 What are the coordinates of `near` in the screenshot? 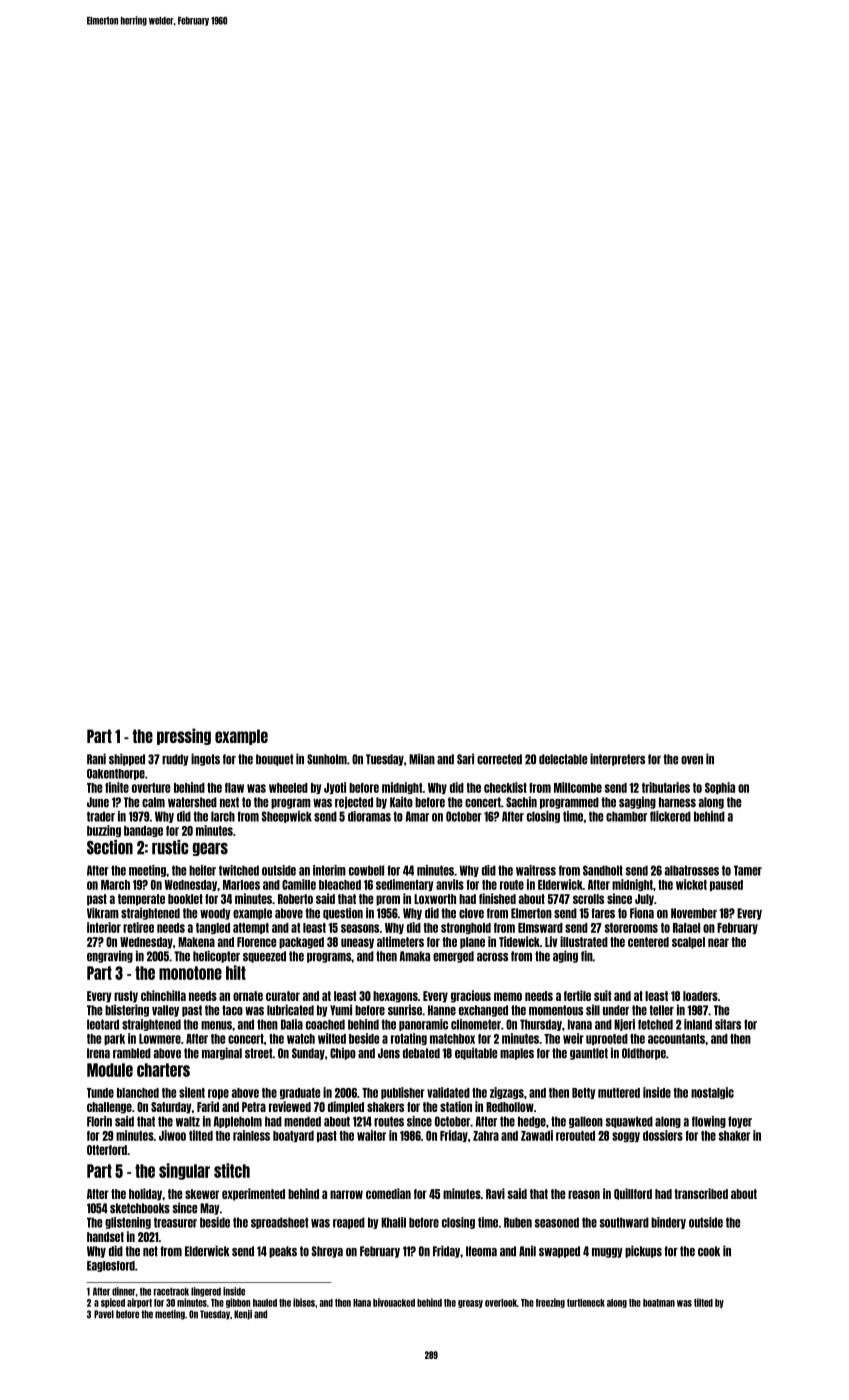 It's located at (718, 942).
